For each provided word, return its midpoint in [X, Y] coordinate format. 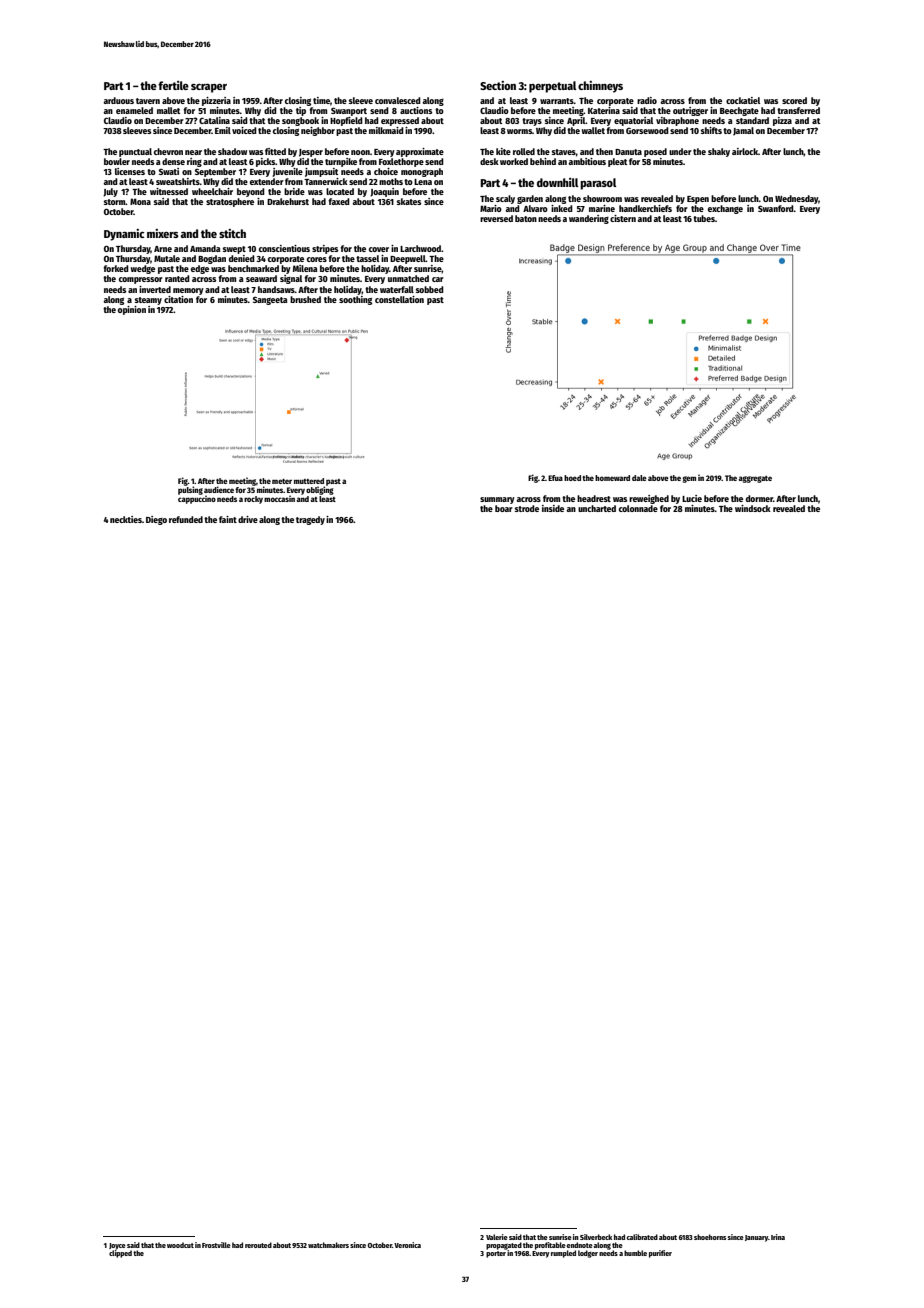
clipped [120, 1254]
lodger [588, 1254]
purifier [660, 1254]
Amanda [205, 248]
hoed [572, 478]
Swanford [776, 208]
